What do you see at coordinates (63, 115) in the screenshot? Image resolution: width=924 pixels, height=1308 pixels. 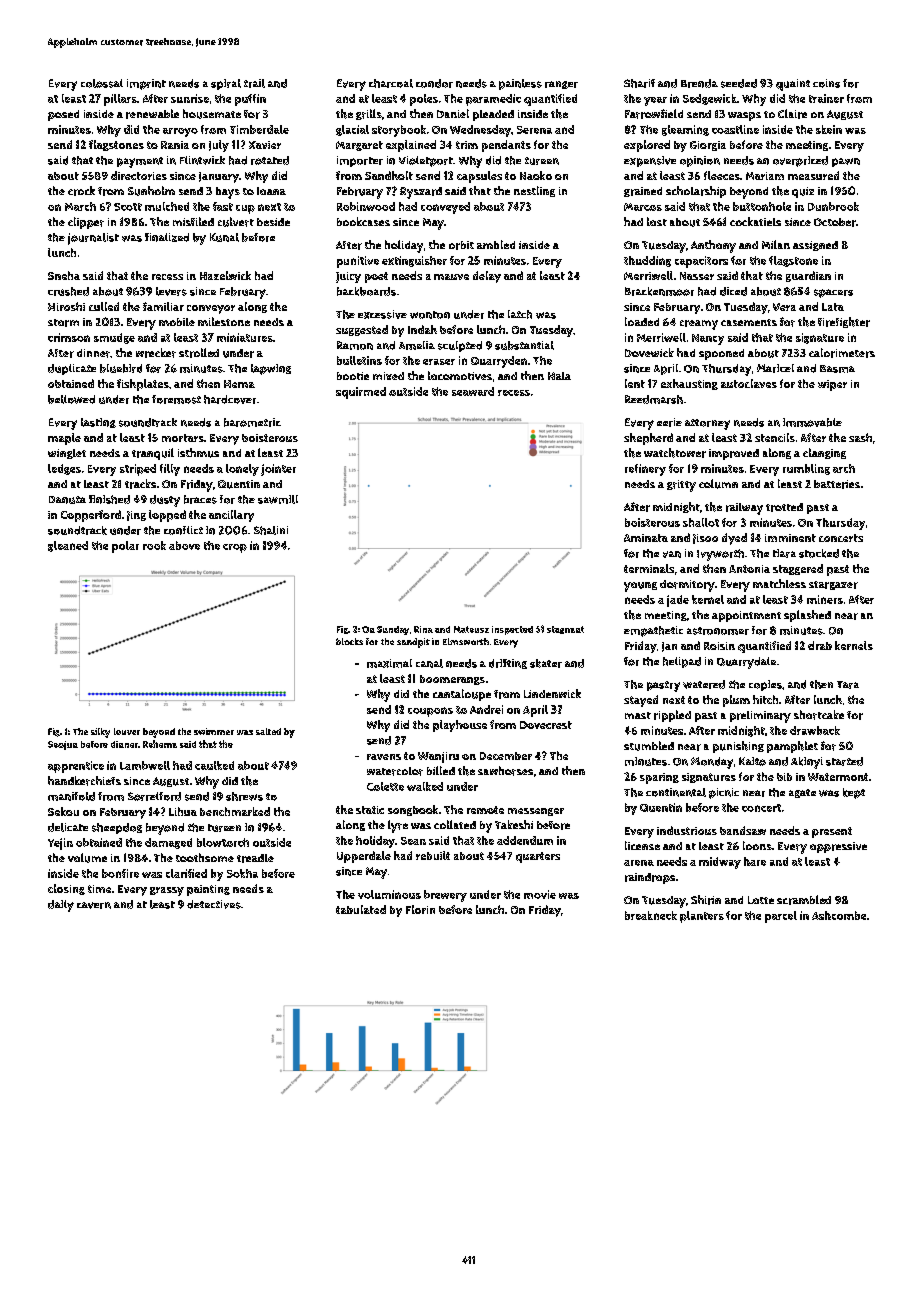 I see `posed` at bounding box center [63, 115].
